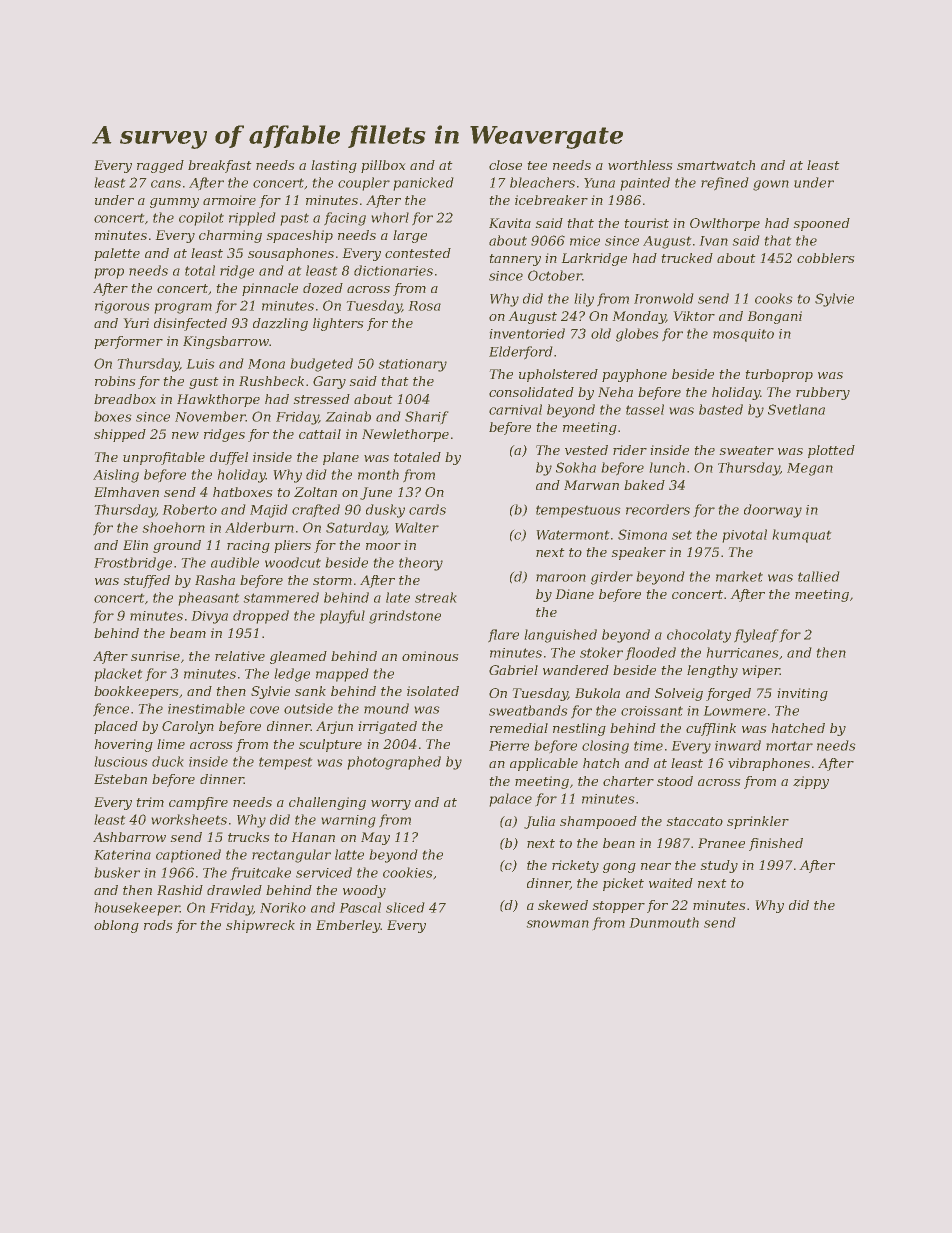 The width and height of the screenshot is (952, 1233). Describe the element at coordinates (291, 856) in the screenshot. I see `rectangular` at that location.
